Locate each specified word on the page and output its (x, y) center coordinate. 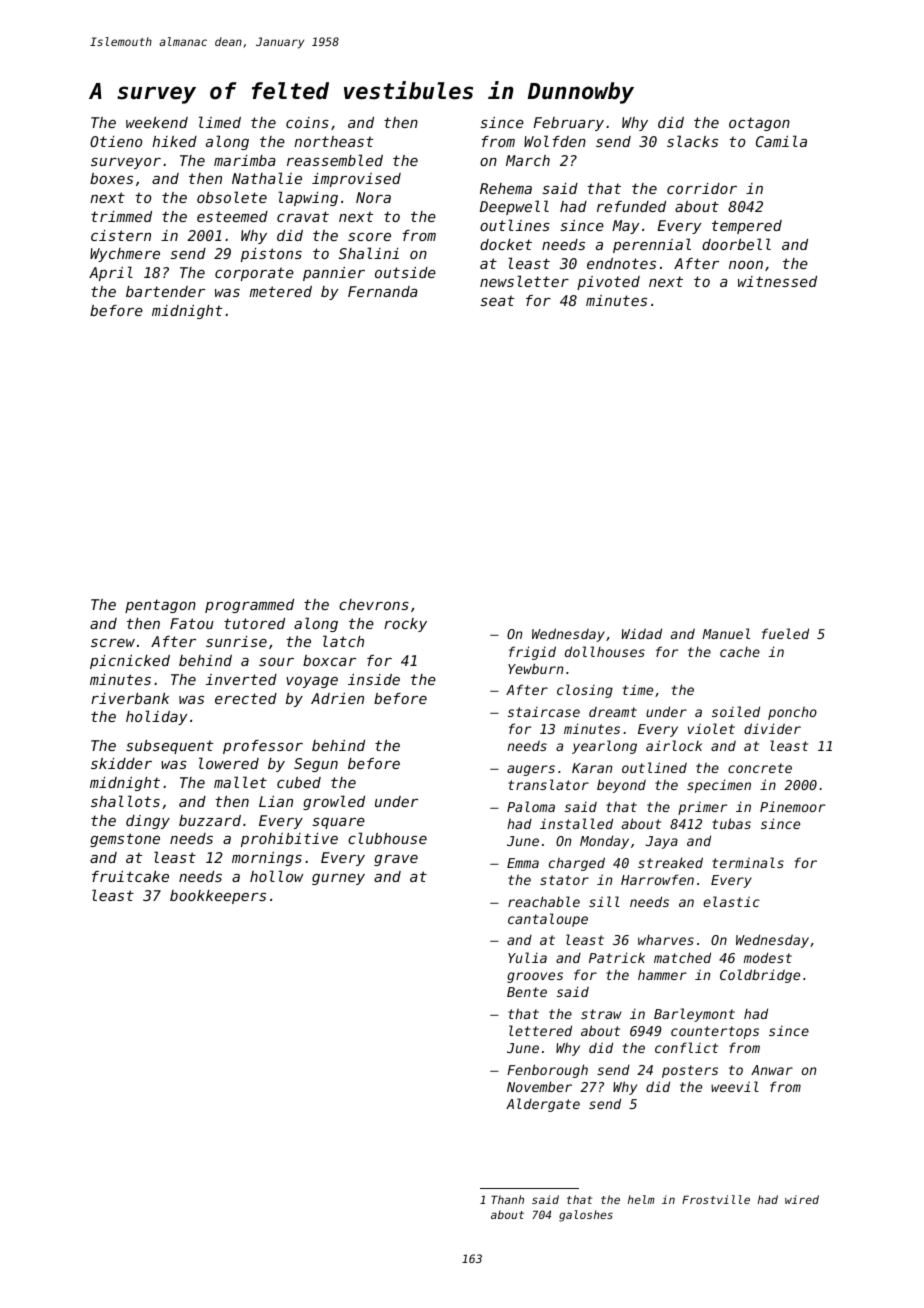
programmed (249, 606)
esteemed (232, 216)
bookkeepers (218, 897)
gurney (338, 879)
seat (497, 300)
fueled (785, 633)
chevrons (374, 604)
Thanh (507, 1199)
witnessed (777, 281)
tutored (254, 623)
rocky (405, 625)
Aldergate (543, 1105)
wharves (666, 940)
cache (740, 652)
